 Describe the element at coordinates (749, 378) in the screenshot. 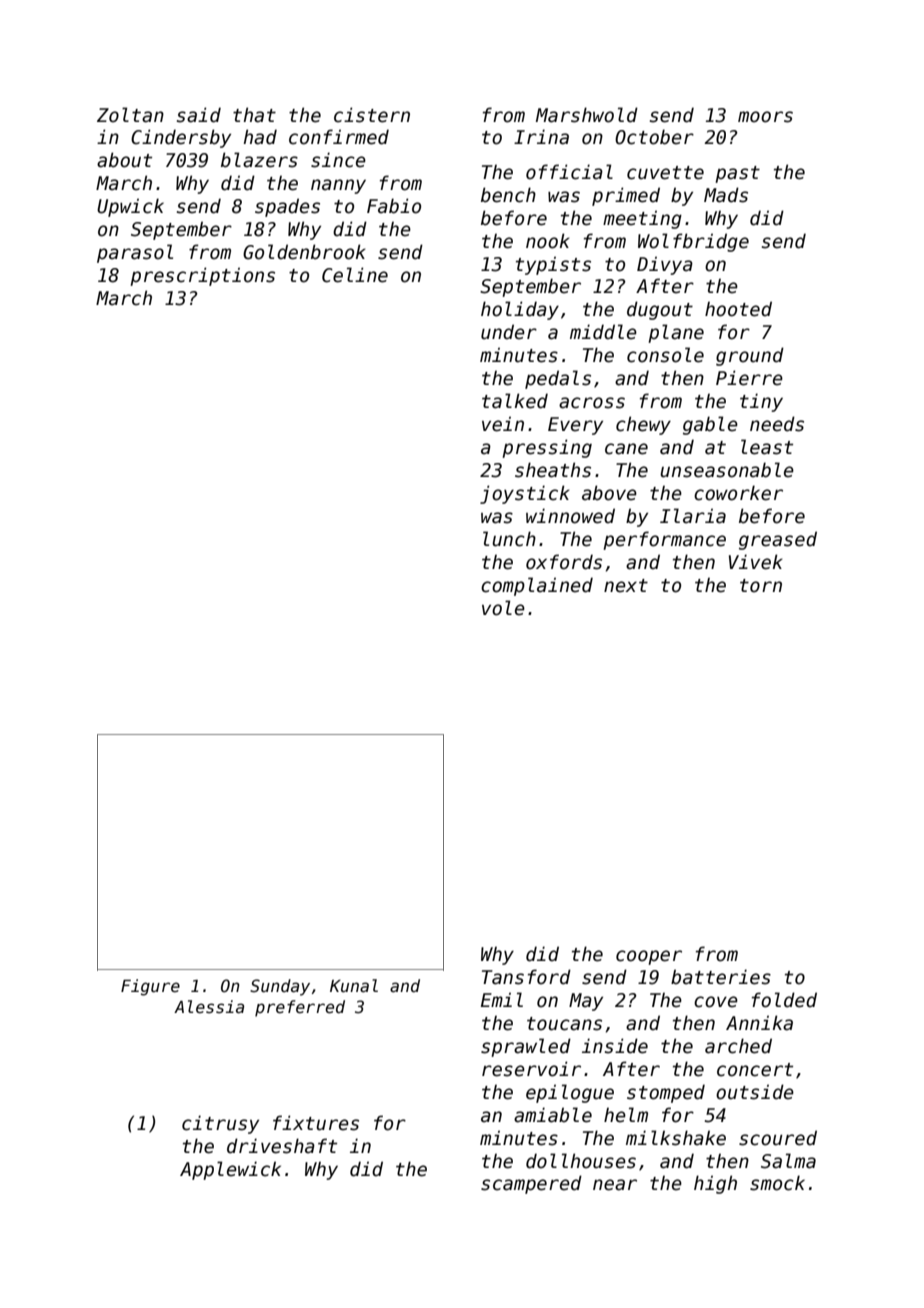

I see `Pierre` at that location.
